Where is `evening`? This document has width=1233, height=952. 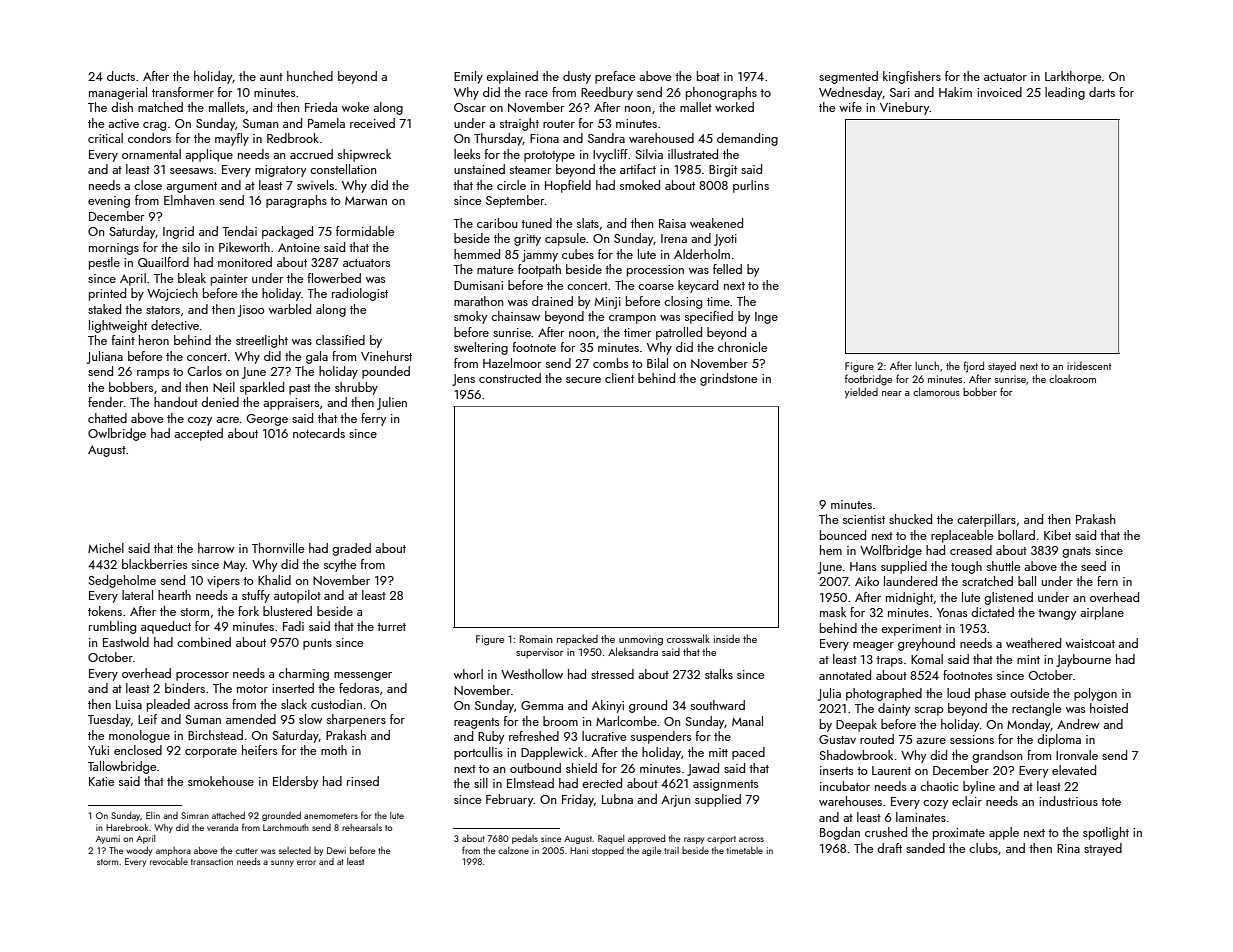
evening is located at coordinates (109, 202).
